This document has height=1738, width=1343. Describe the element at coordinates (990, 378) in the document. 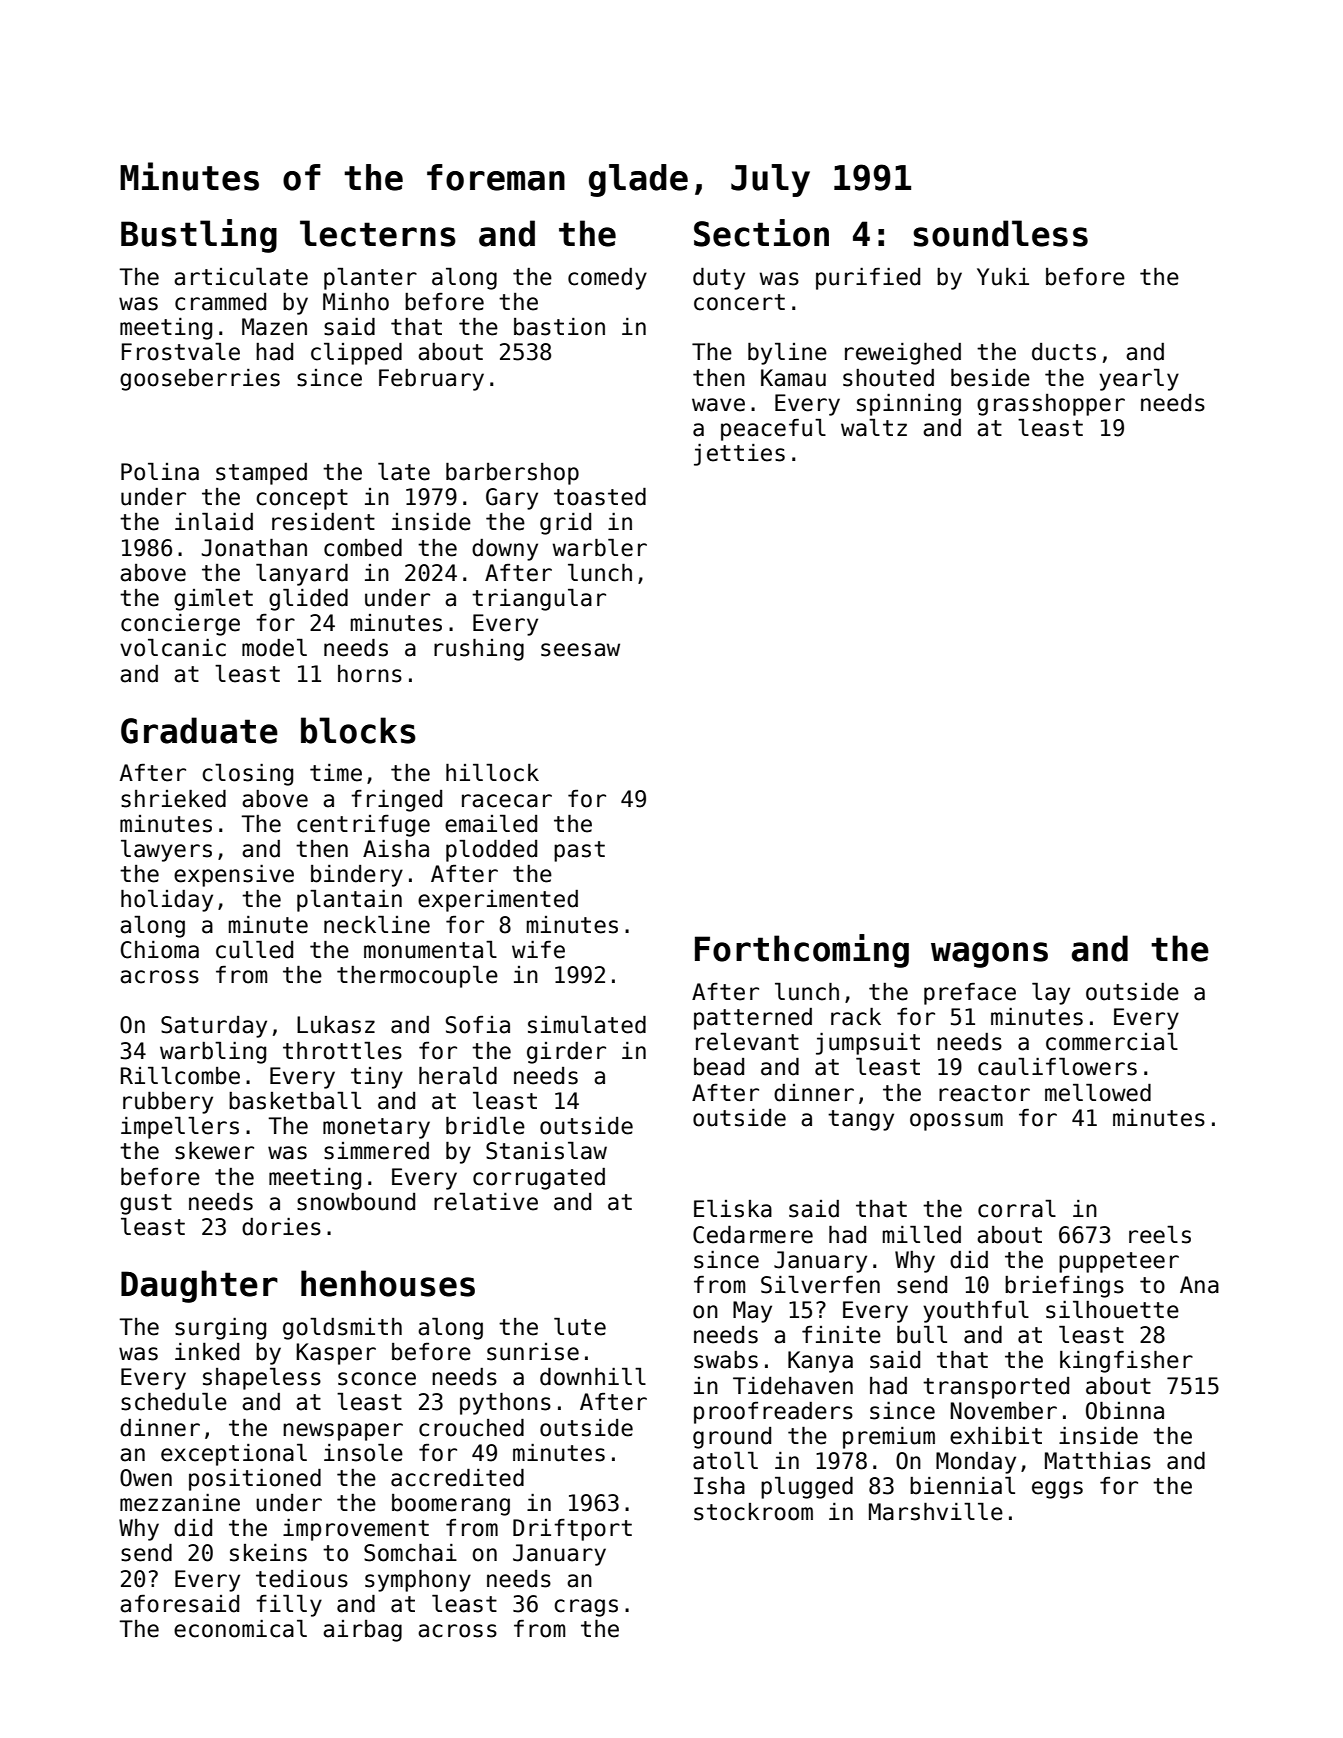

I see `beside` at that location.
